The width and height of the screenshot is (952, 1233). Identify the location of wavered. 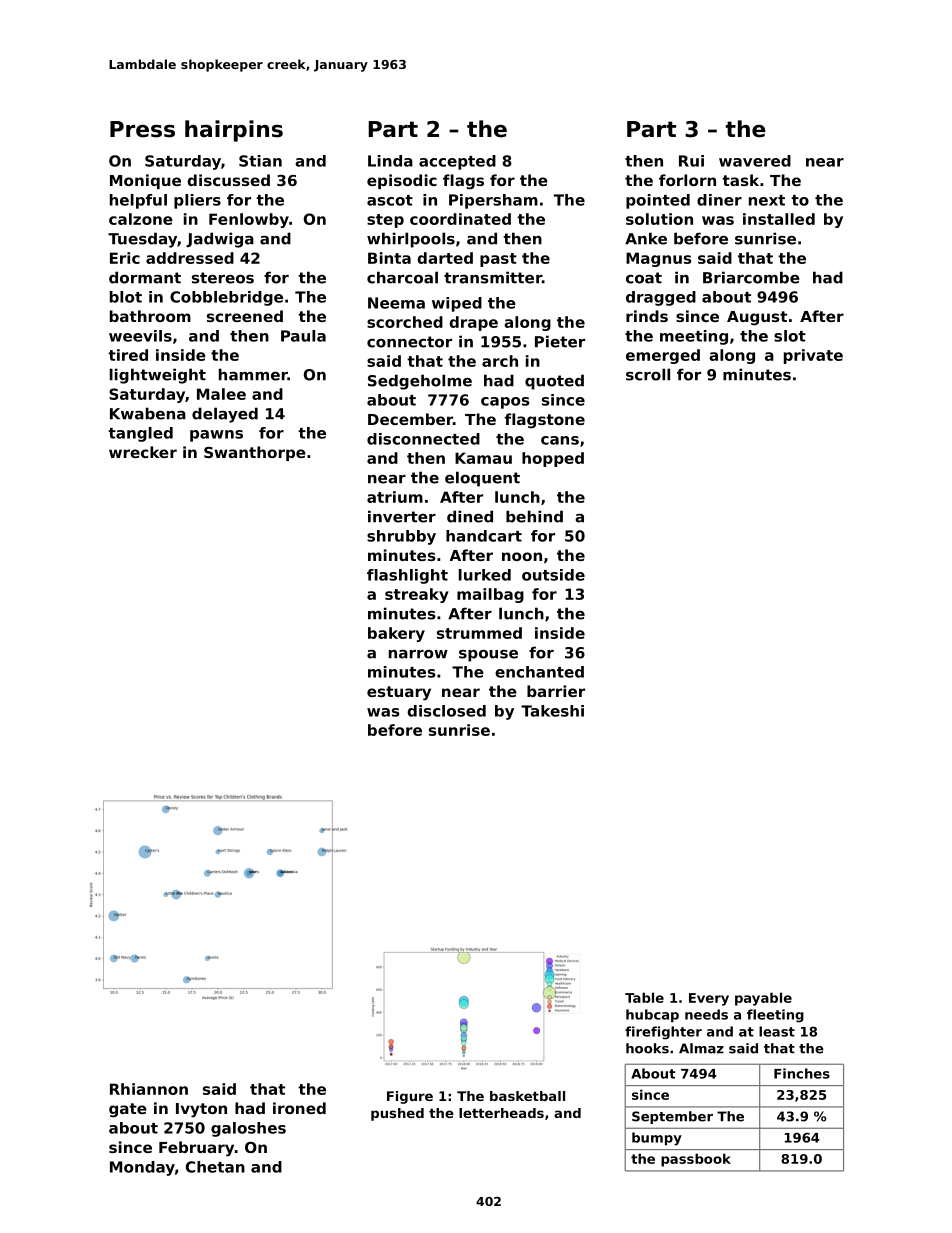
(755, 161).
